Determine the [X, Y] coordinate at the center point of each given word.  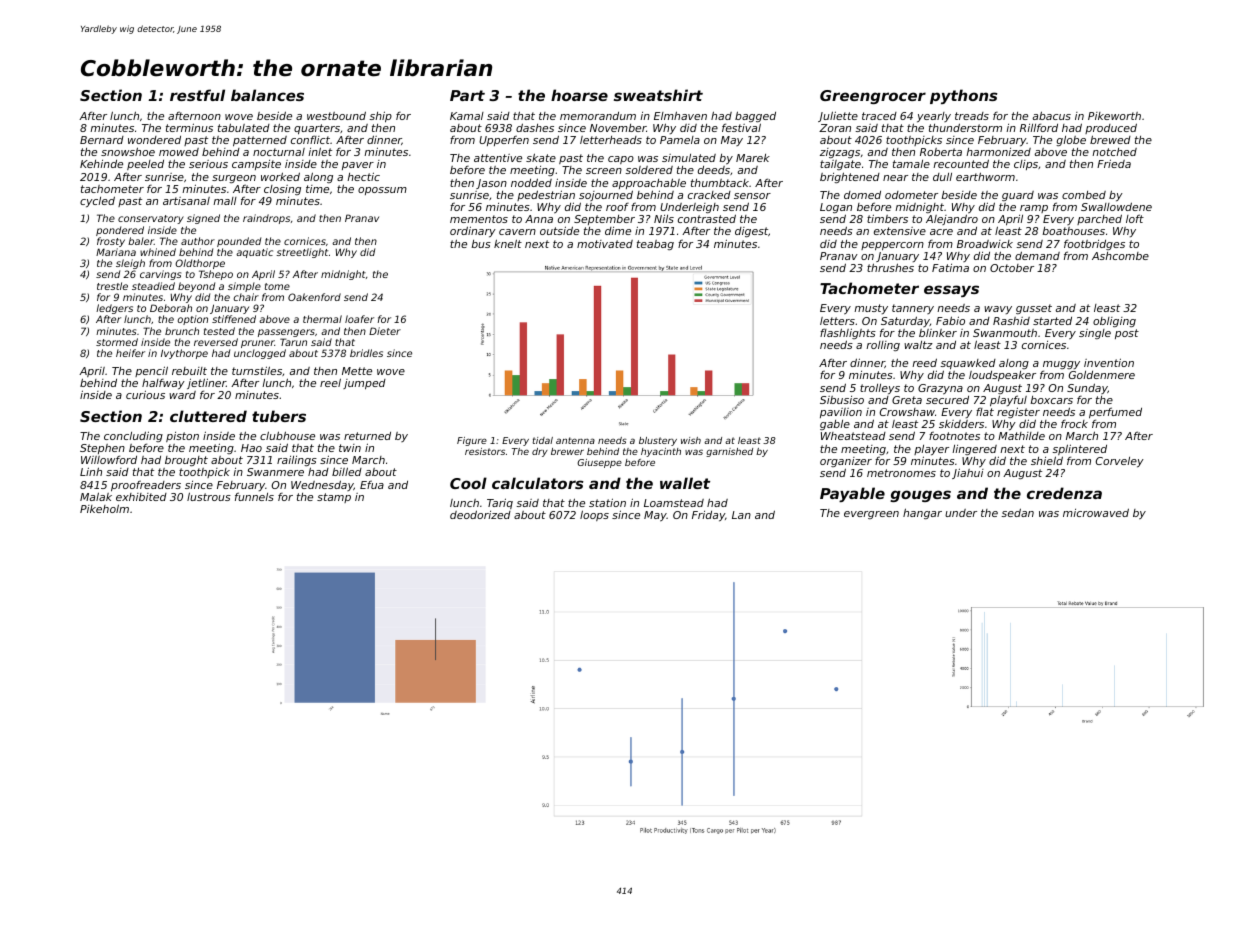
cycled [97, 202]
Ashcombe [1120, 256]
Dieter [385, 331]
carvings [160, 275]
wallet [685, 483]
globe [1071, 141]
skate [541, 157]
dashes [535, 127]
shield [1047, 460]
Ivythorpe [184, 354]
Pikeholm [104, 508]
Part [467, 95]
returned [367, 436]
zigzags [840, 153]
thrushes [890, 267]
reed [924, 362]
